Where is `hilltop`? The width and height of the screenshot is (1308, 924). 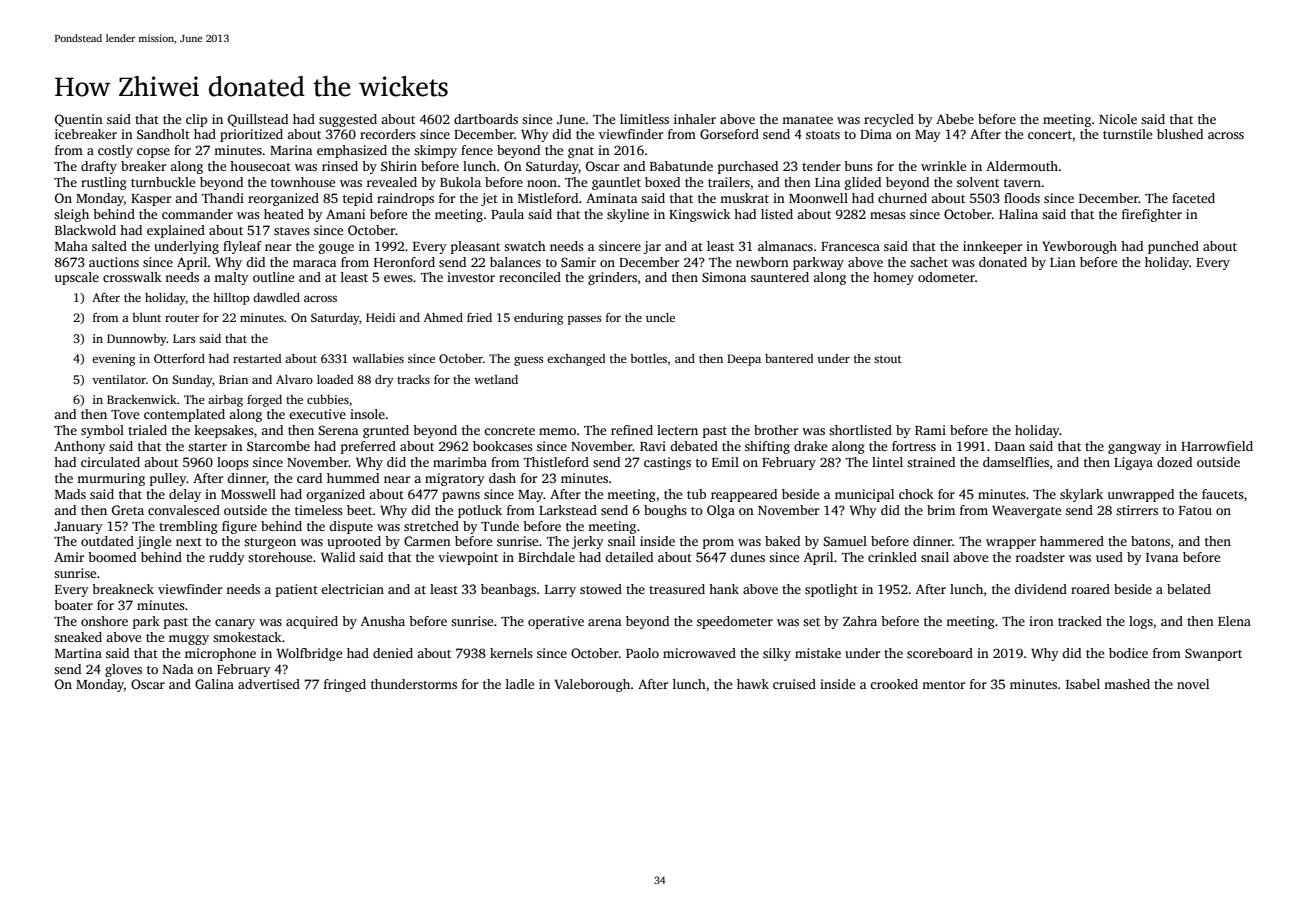
hilltop is located at coordinates (231, 299).
